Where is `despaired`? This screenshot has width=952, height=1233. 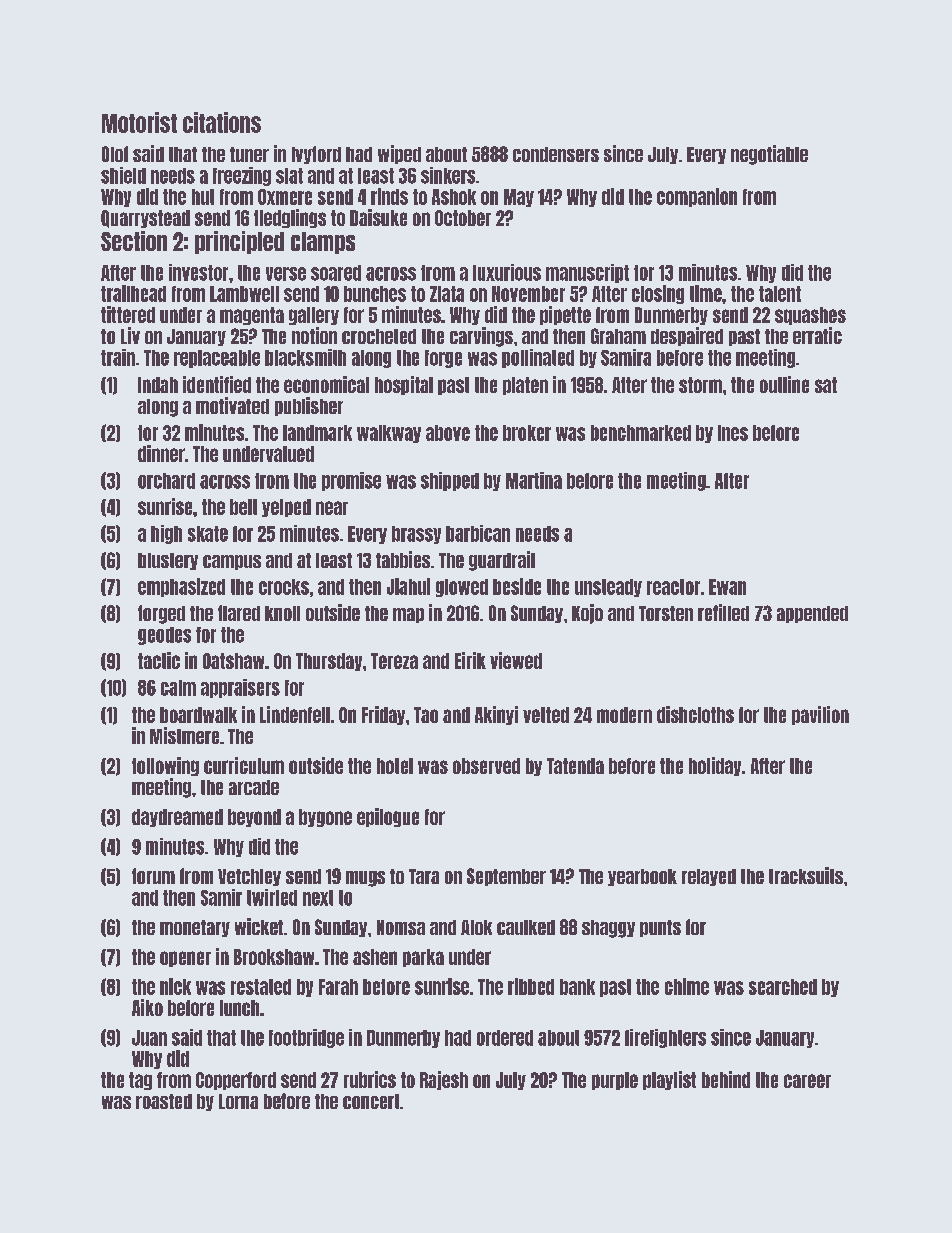 despaired is located at coordinates (687, 336).
